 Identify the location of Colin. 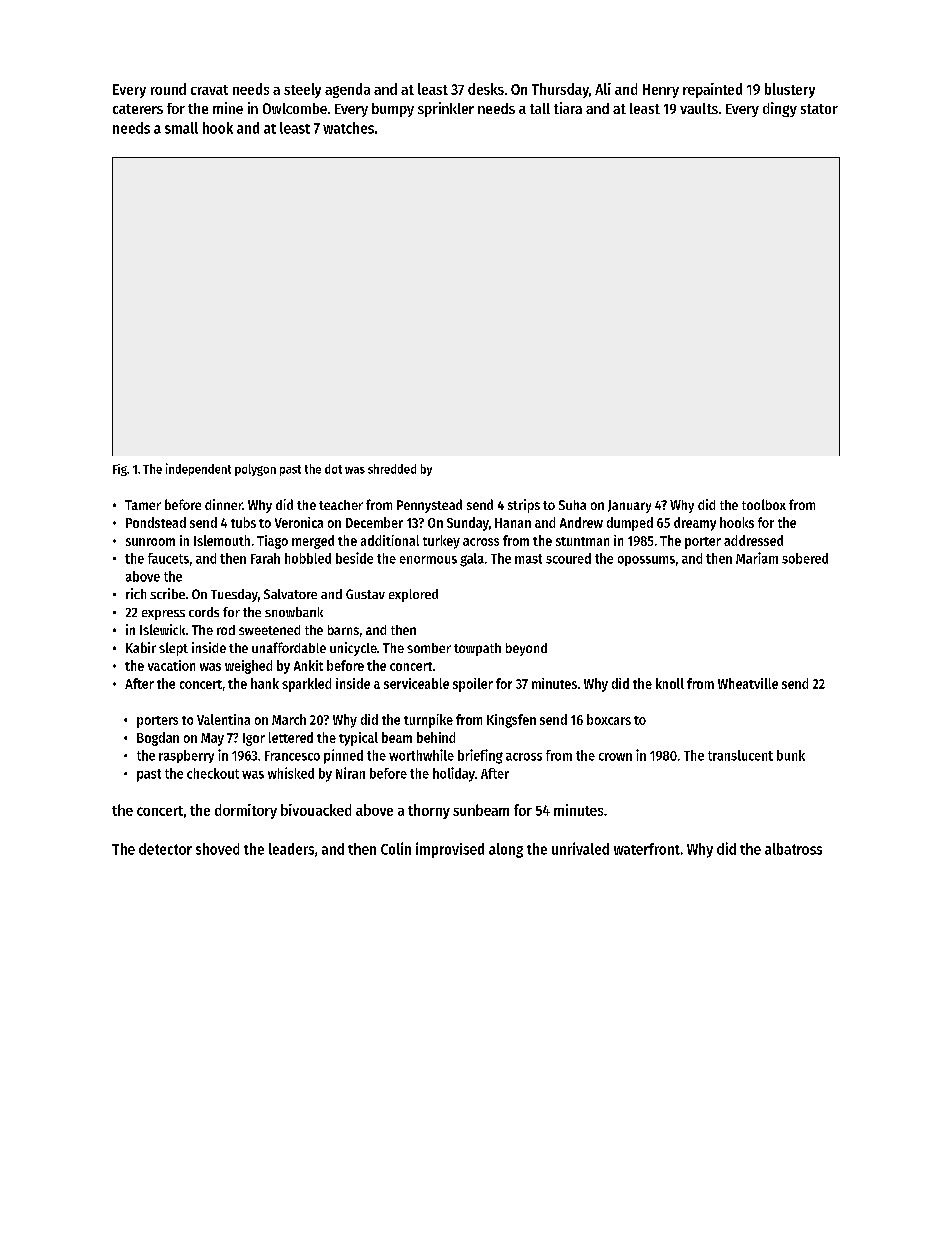
(396, 848).
